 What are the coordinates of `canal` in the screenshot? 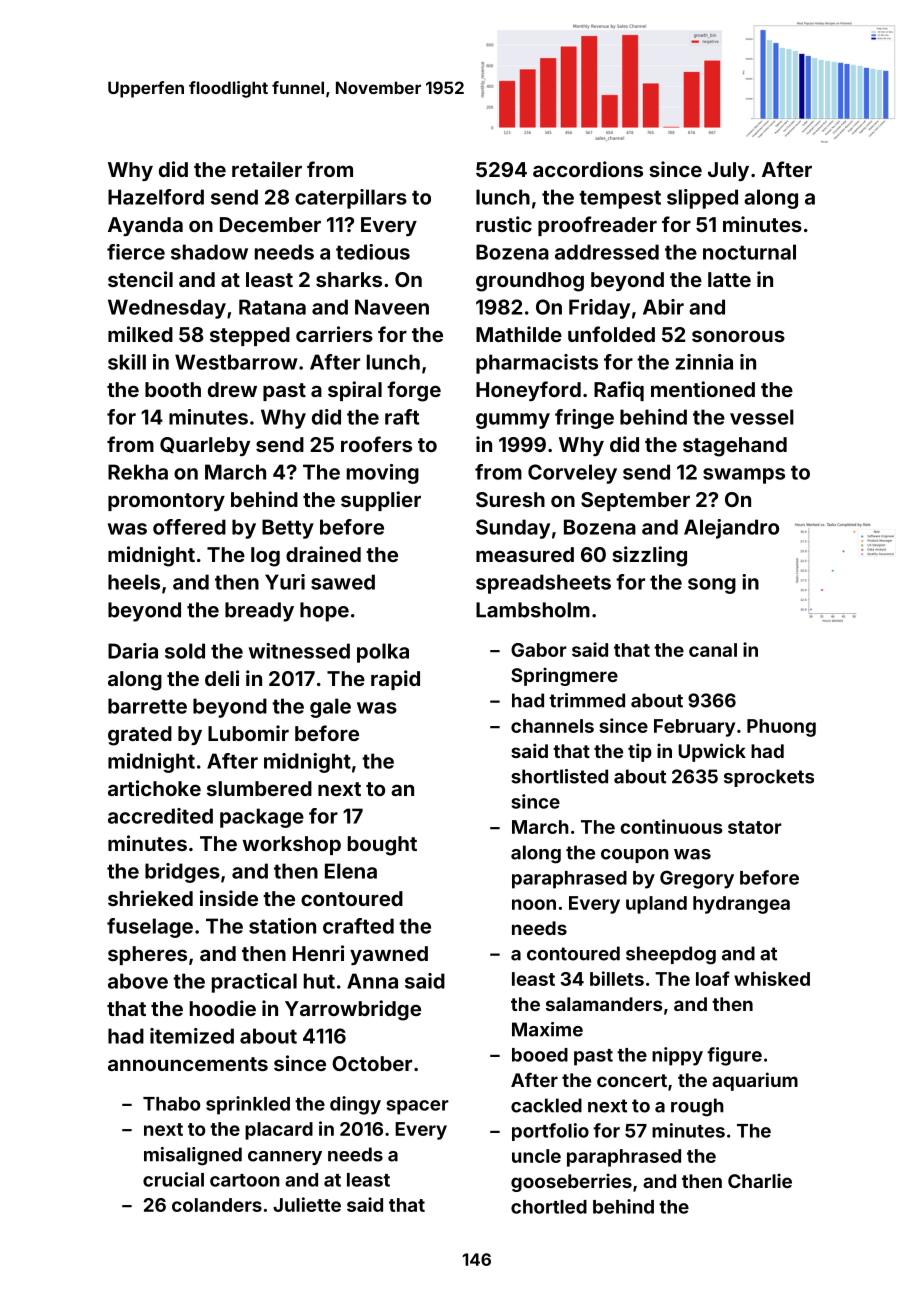 It's located at (713, 650).
